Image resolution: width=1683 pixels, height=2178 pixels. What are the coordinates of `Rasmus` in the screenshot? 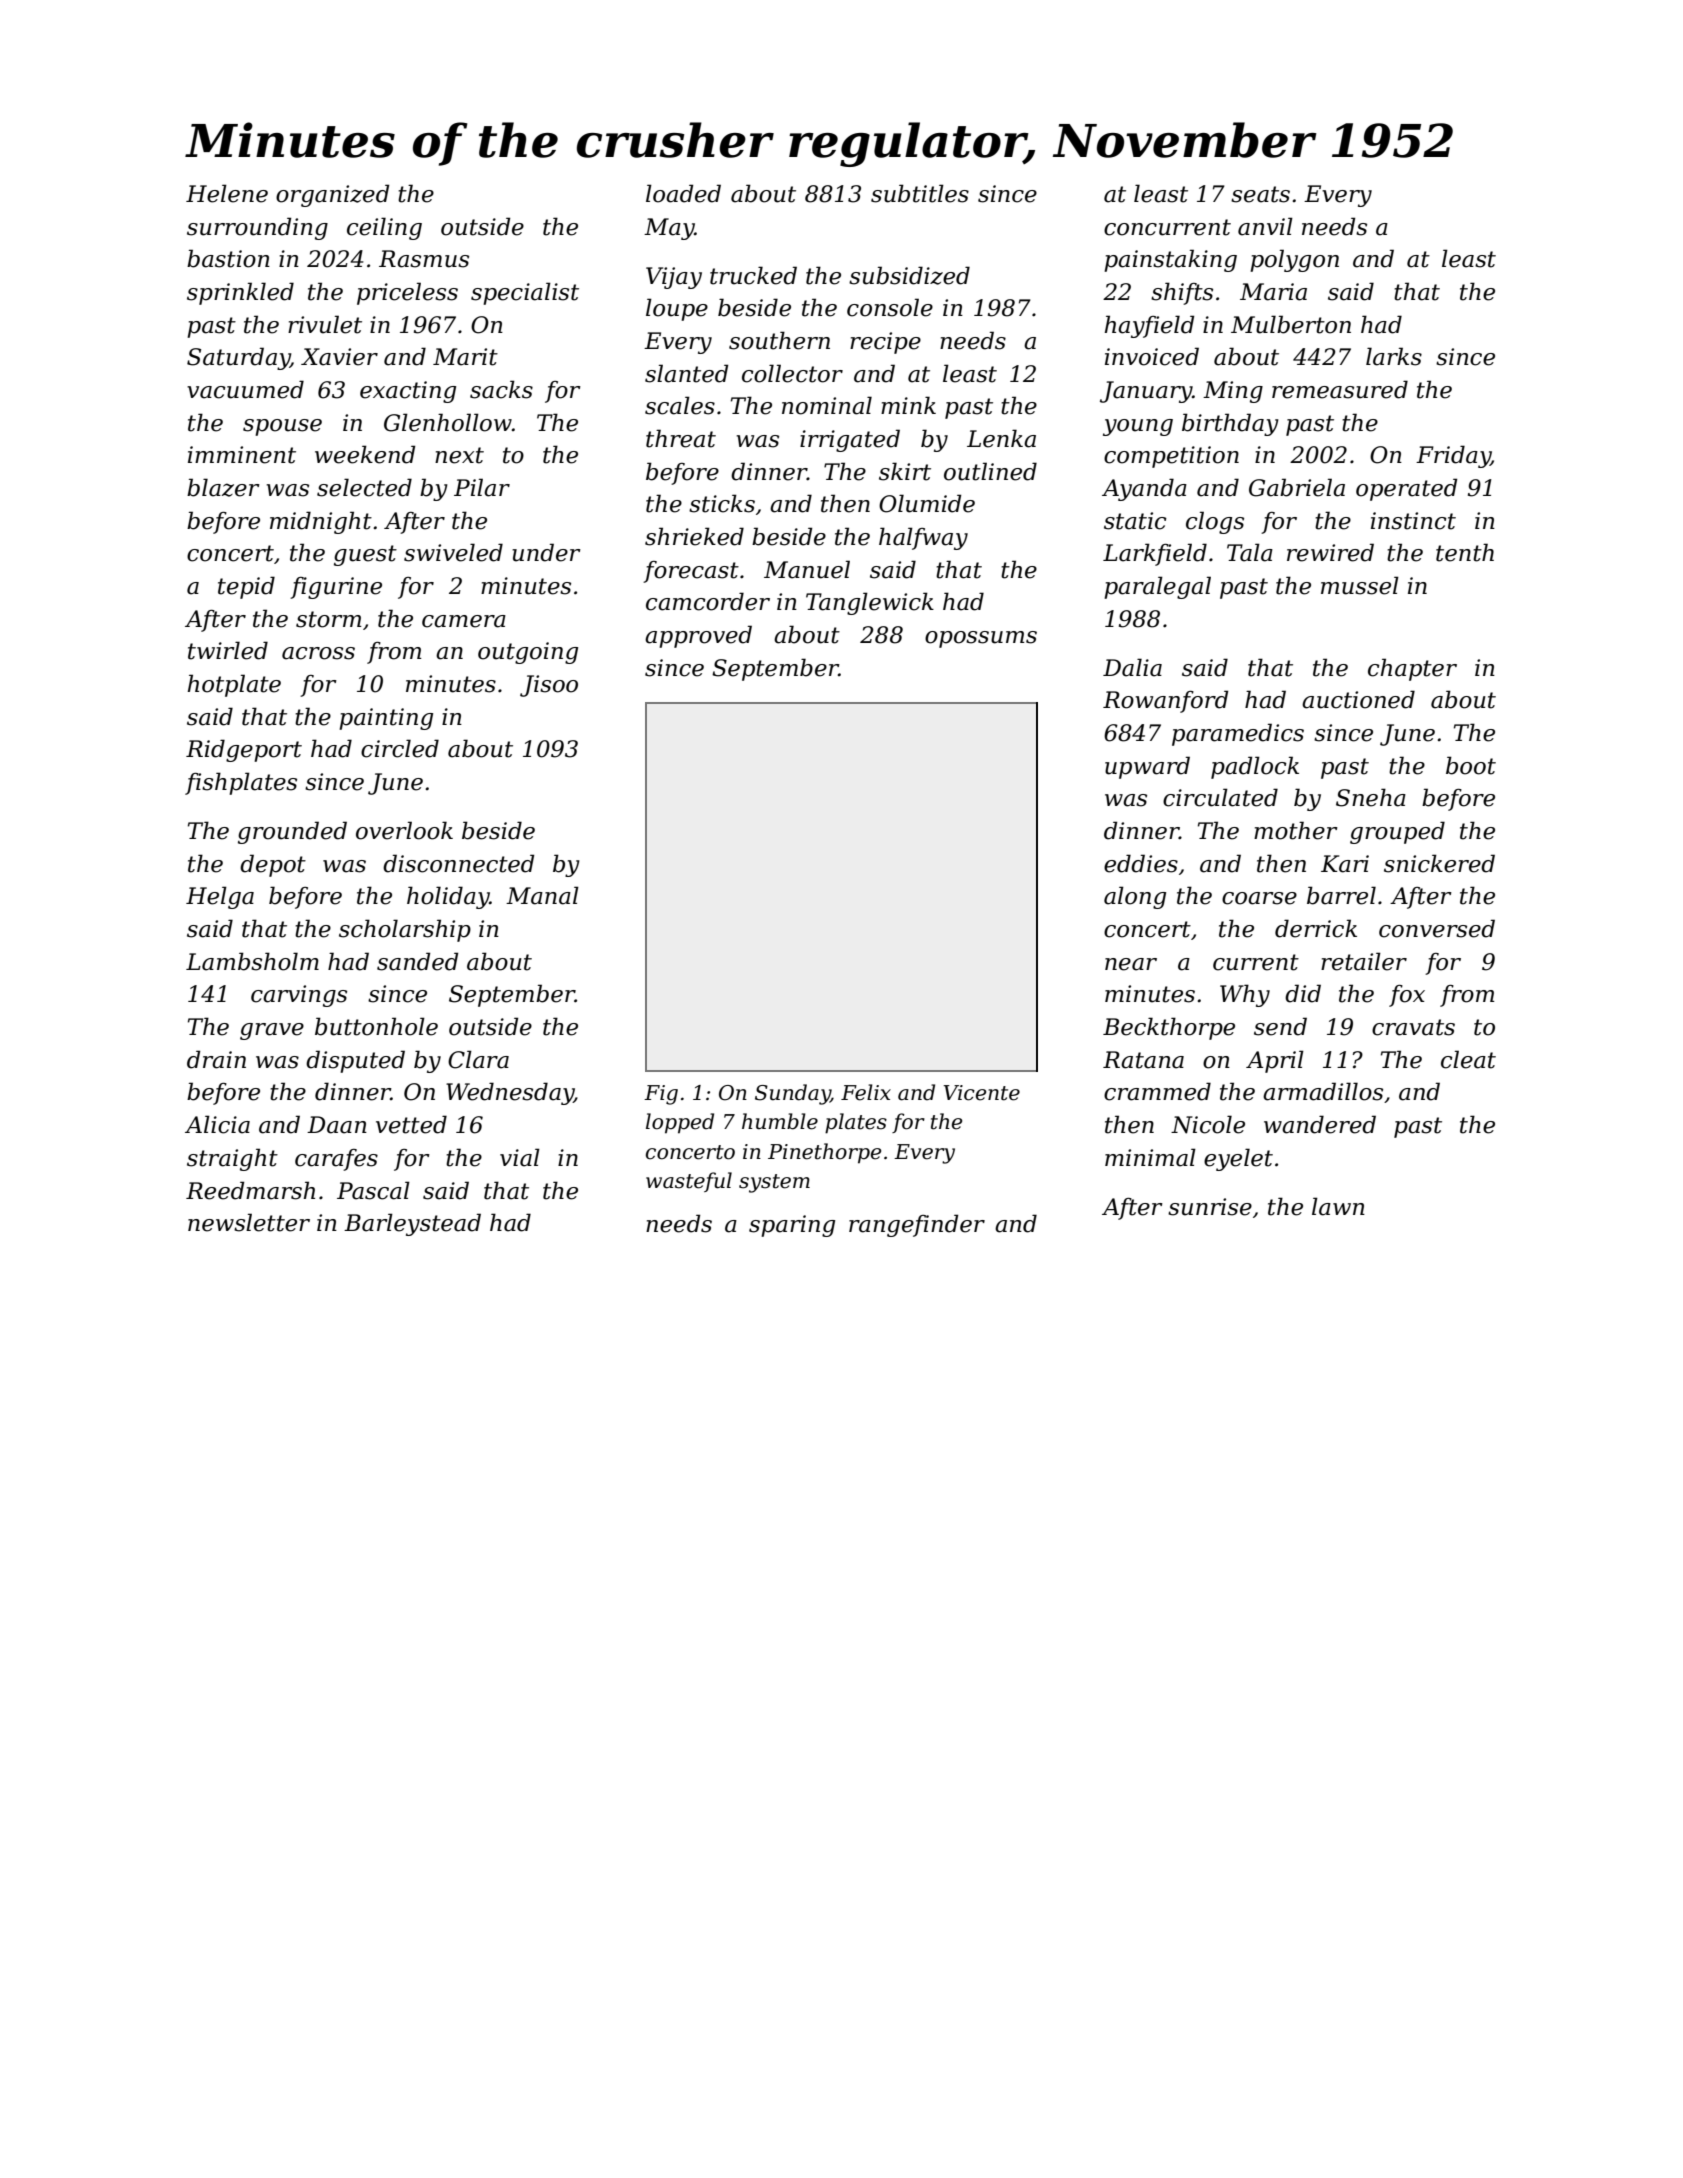 It's located at (424, 259).
